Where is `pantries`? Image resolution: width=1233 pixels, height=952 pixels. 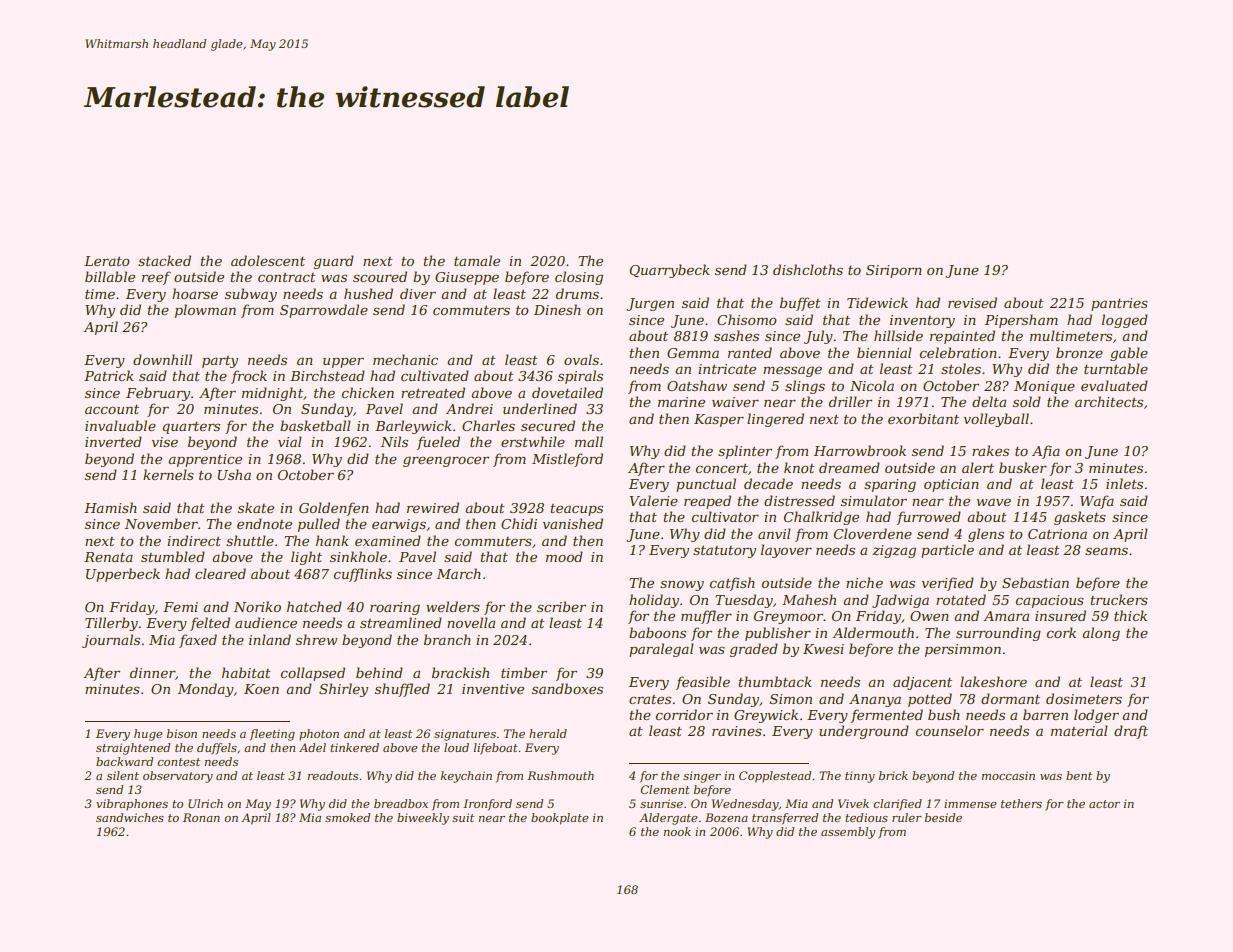 pantries is located at coordinates (1119, 304).
